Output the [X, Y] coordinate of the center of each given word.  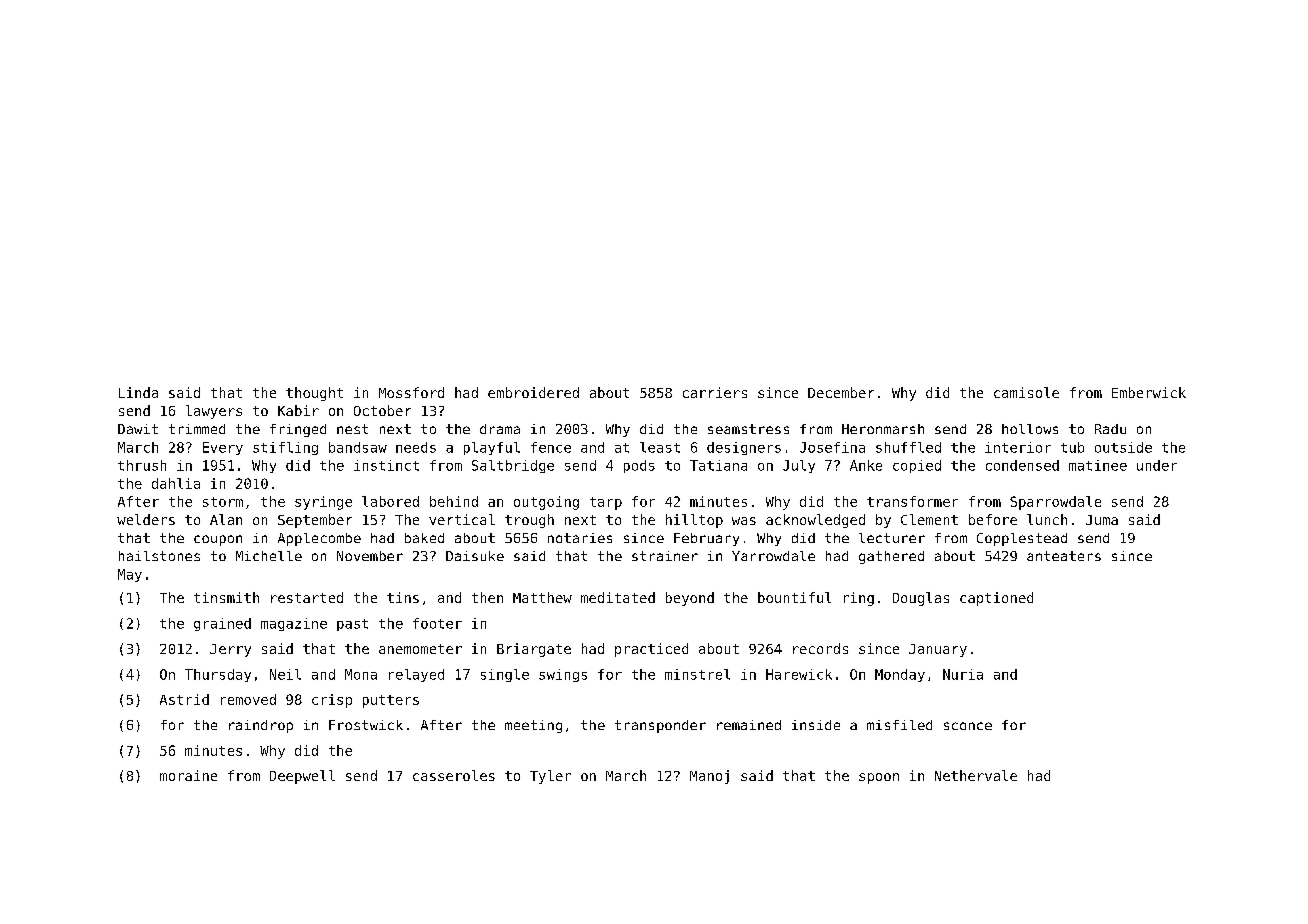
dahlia [176, 483]
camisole [1026, 392]
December [841, 392]
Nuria [963, 674]
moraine [188, 775]
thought [314, 394]
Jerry [230, 650]
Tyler [550, 777]
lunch [1047, 519]
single [505, 675]
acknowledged [815, 521]
